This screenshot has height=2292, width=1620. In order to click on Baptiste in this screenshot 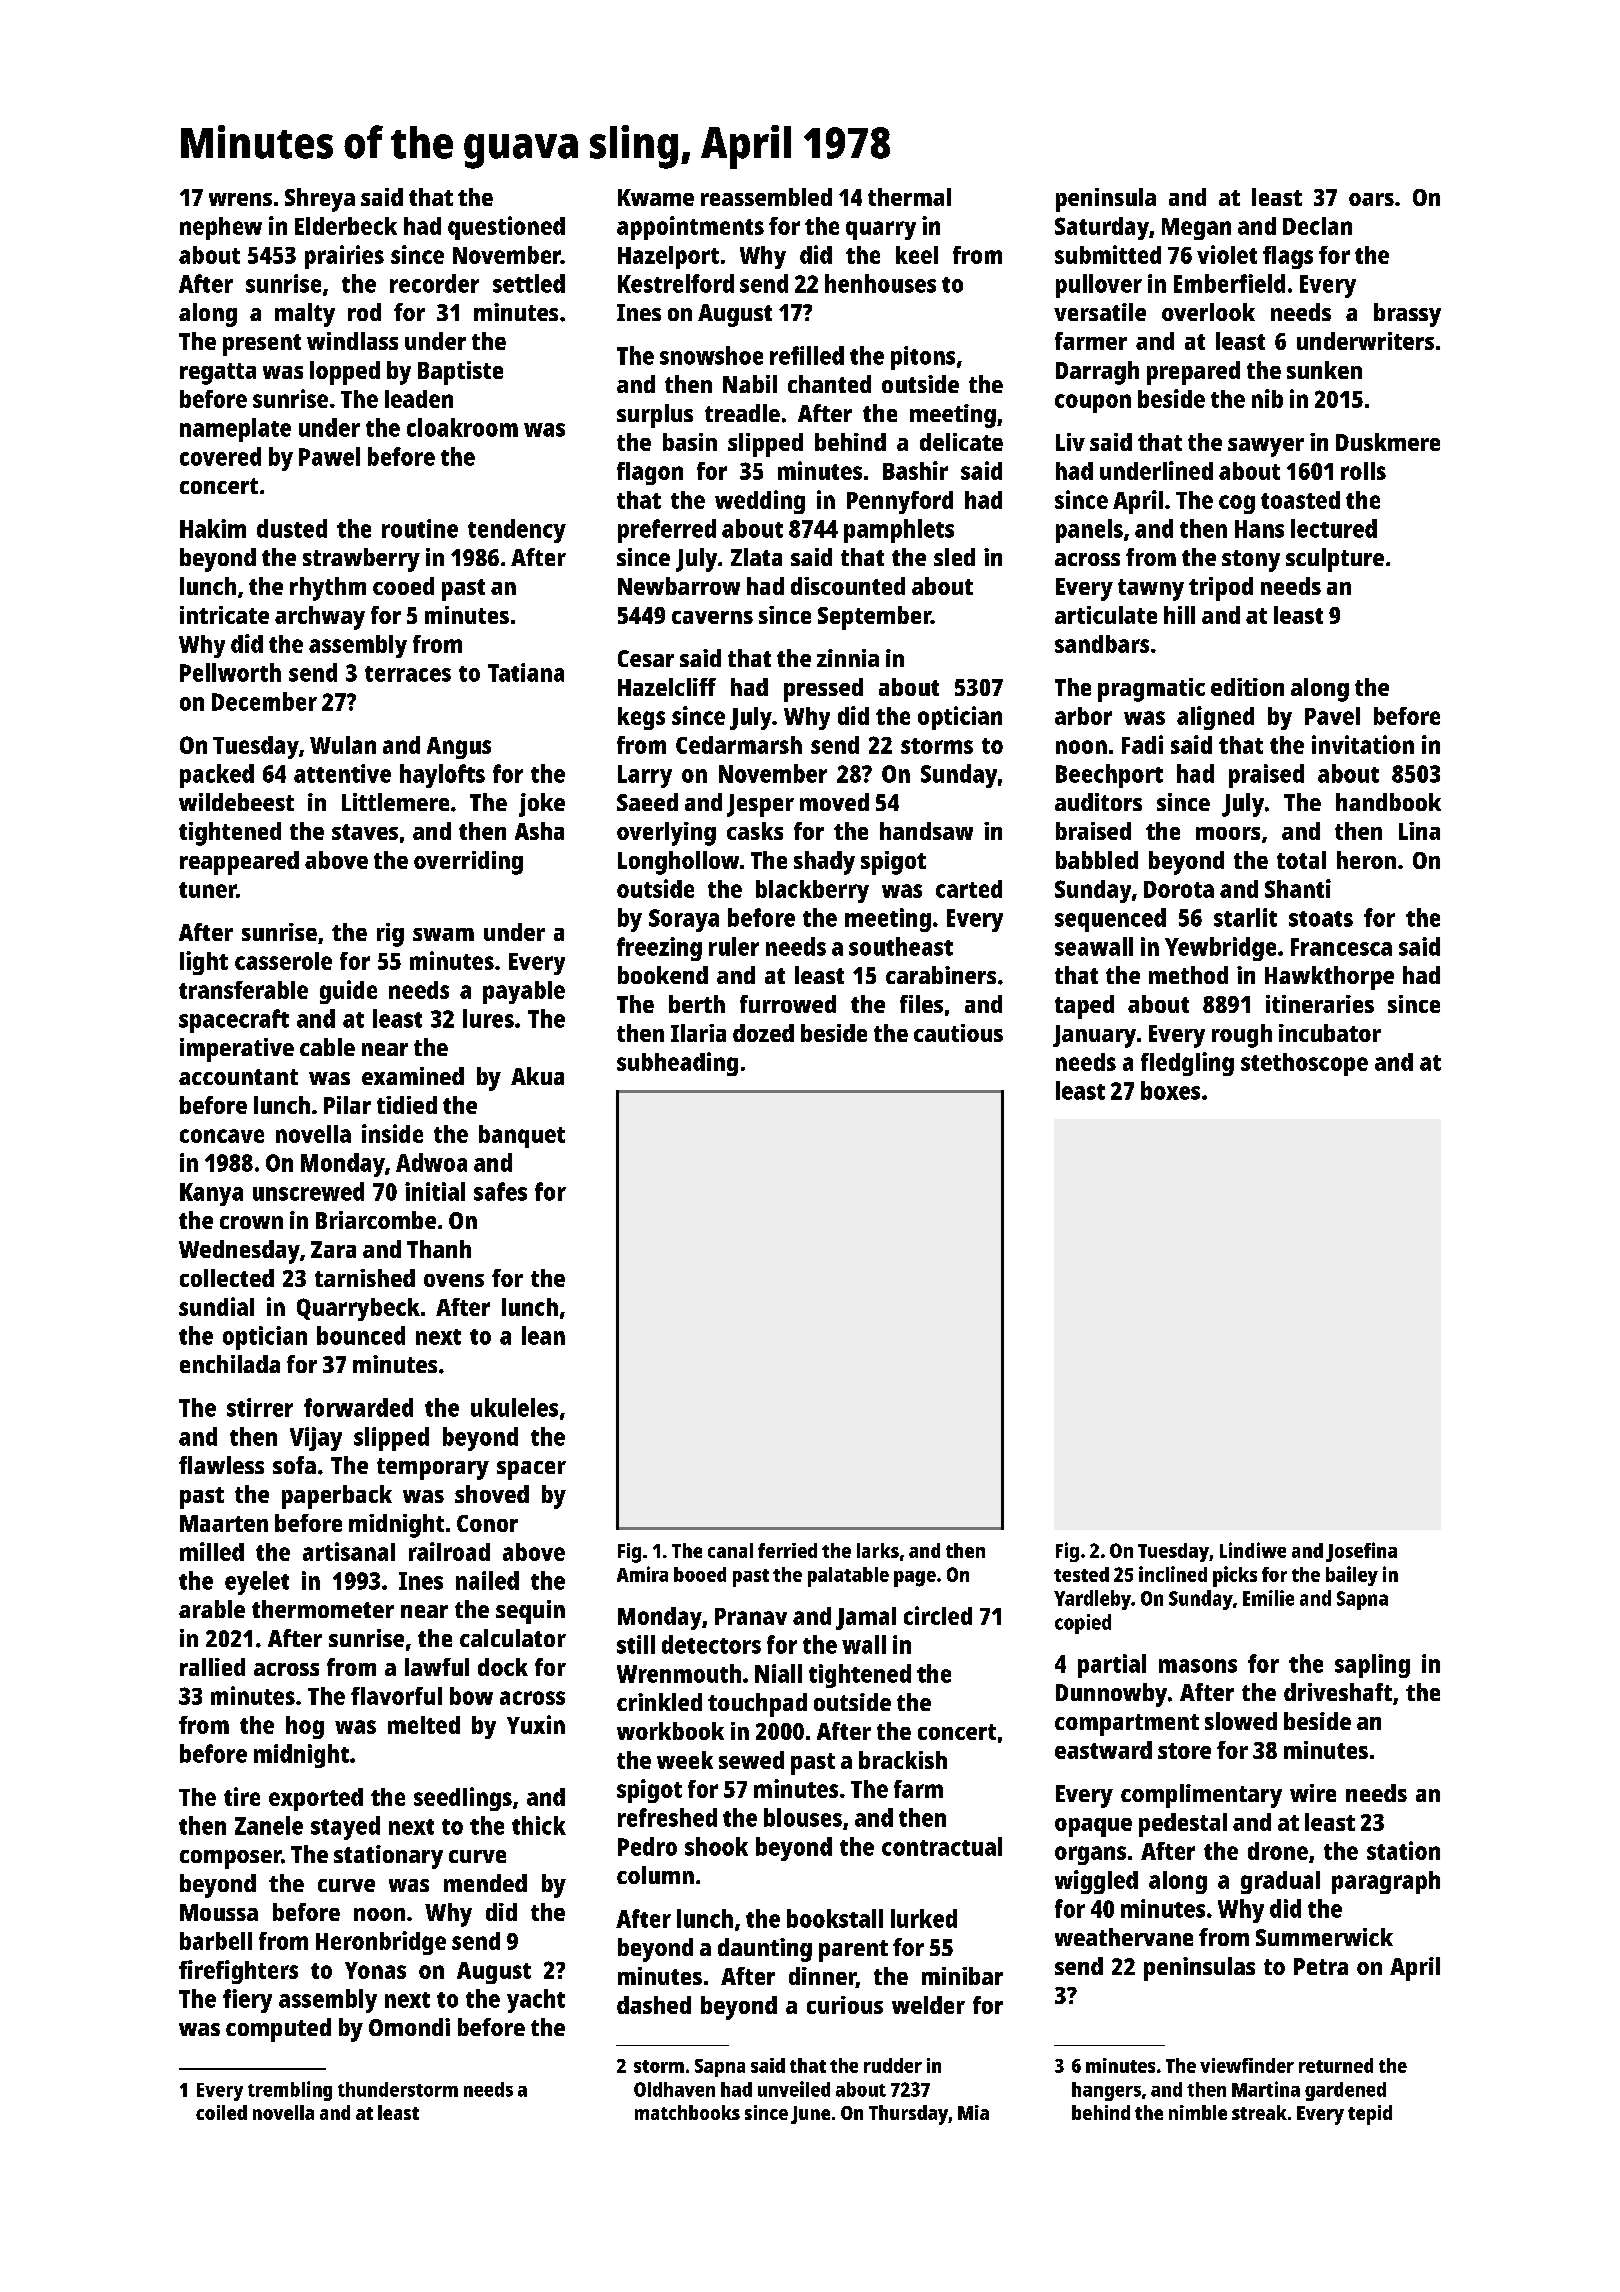, I will do `click(460, 373)`.
